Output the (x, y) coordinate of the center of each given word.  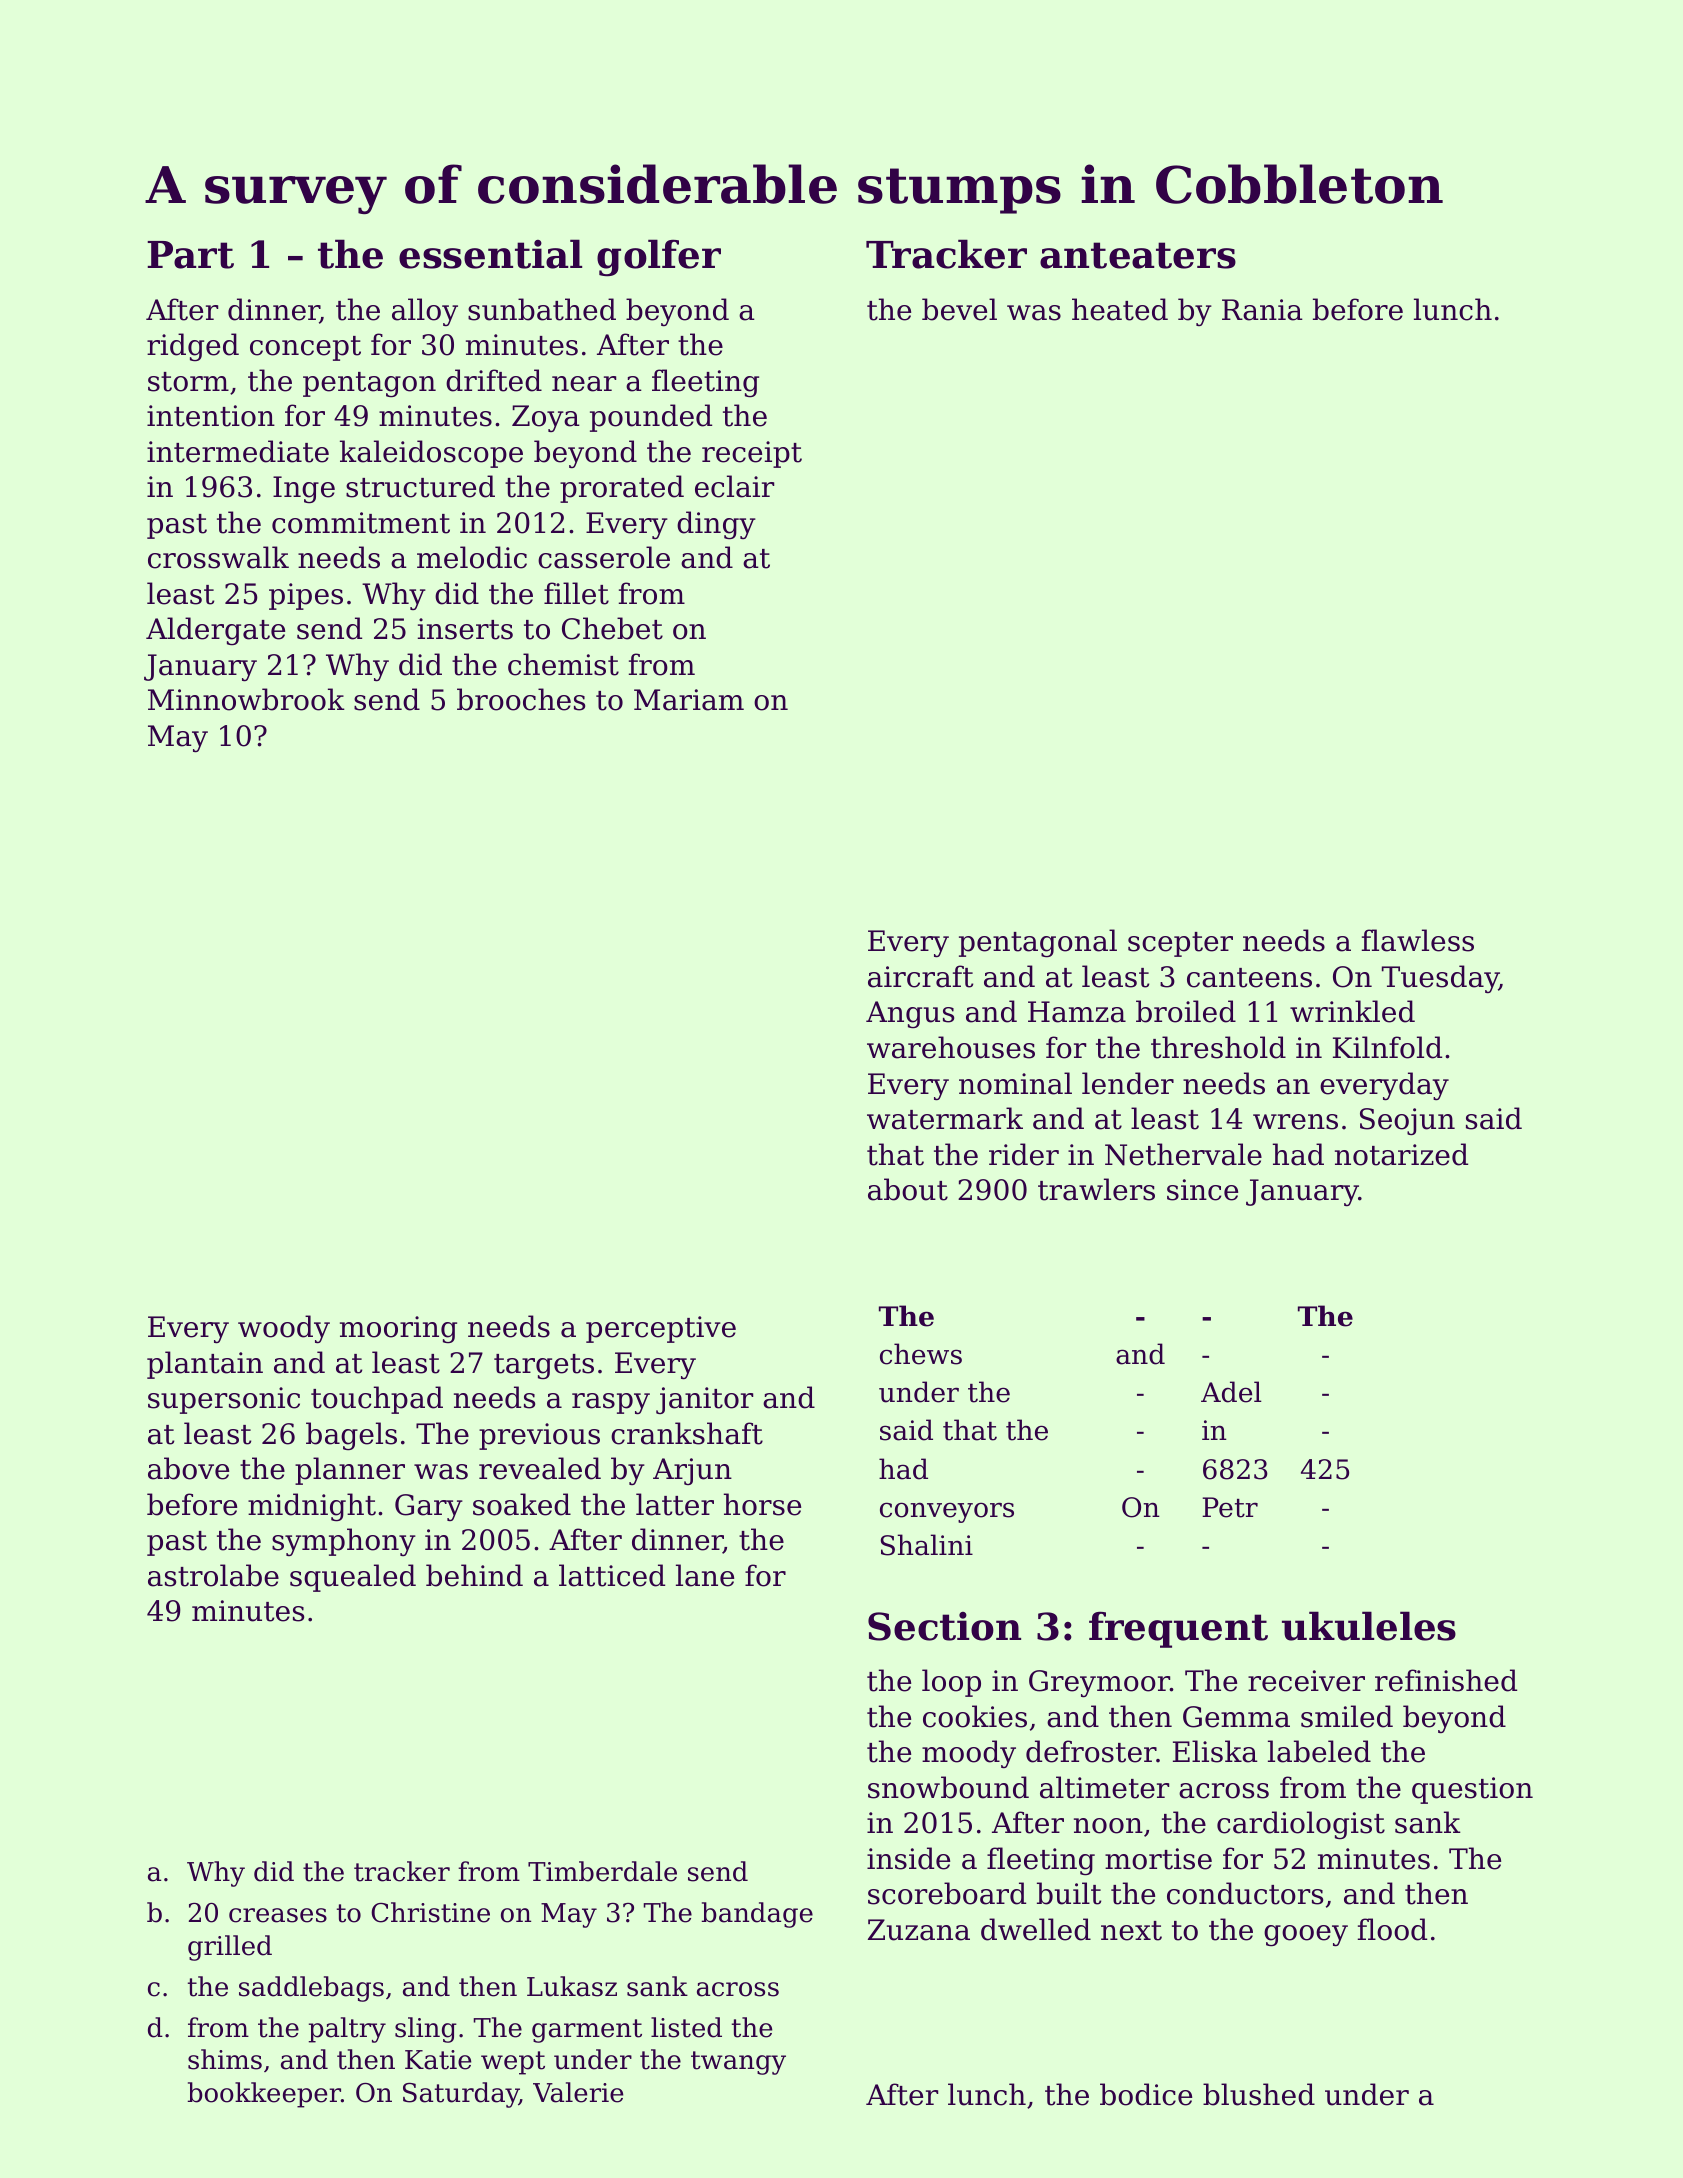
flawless (1418, 940)
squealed (353, 1578)
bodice (1146, 2094)
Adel (1231, 1392)
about (908, 1189)
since (1202, 1190)
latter (675, 1504)
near (584, 384)
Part (190, 255)
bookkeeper (264, 2095)
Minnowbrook (246, 699)
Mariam (689, 700)
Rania (1262, 310)
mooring (398, 1329)
